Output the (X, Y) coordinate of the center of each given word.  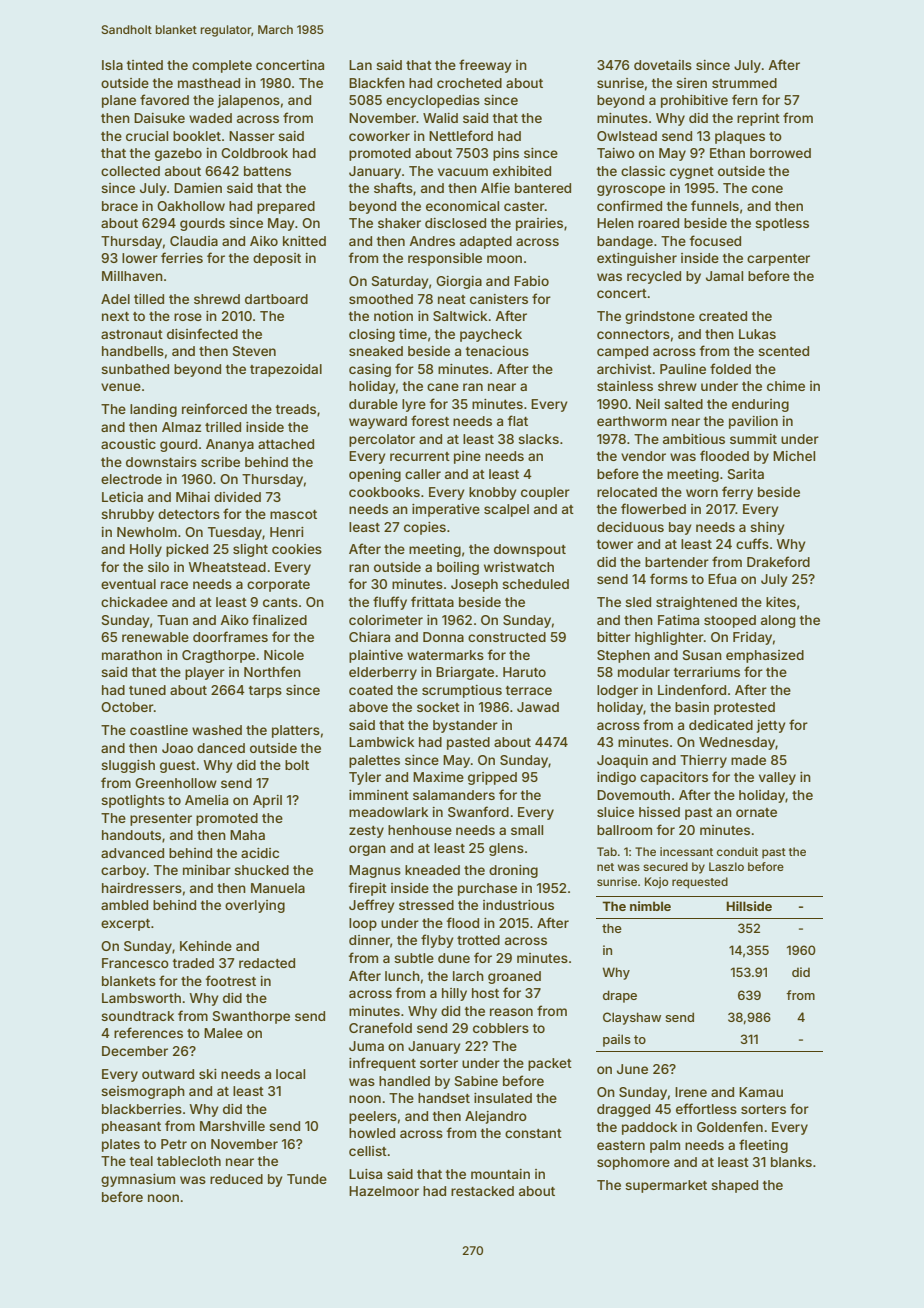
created (723, 316)
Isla (112, 65)
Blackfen (377, 82)
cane (443, 387)
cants (280, 602)
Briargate (465, 673)
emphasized (765, 656)
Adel (115, 299)
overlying (255, 906)
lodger (617, 691)
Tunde (307, 1179)
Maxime (438, 777)
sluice (615, 812)
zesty (366, 832)
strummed (744, 83)
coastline (159, 730)
